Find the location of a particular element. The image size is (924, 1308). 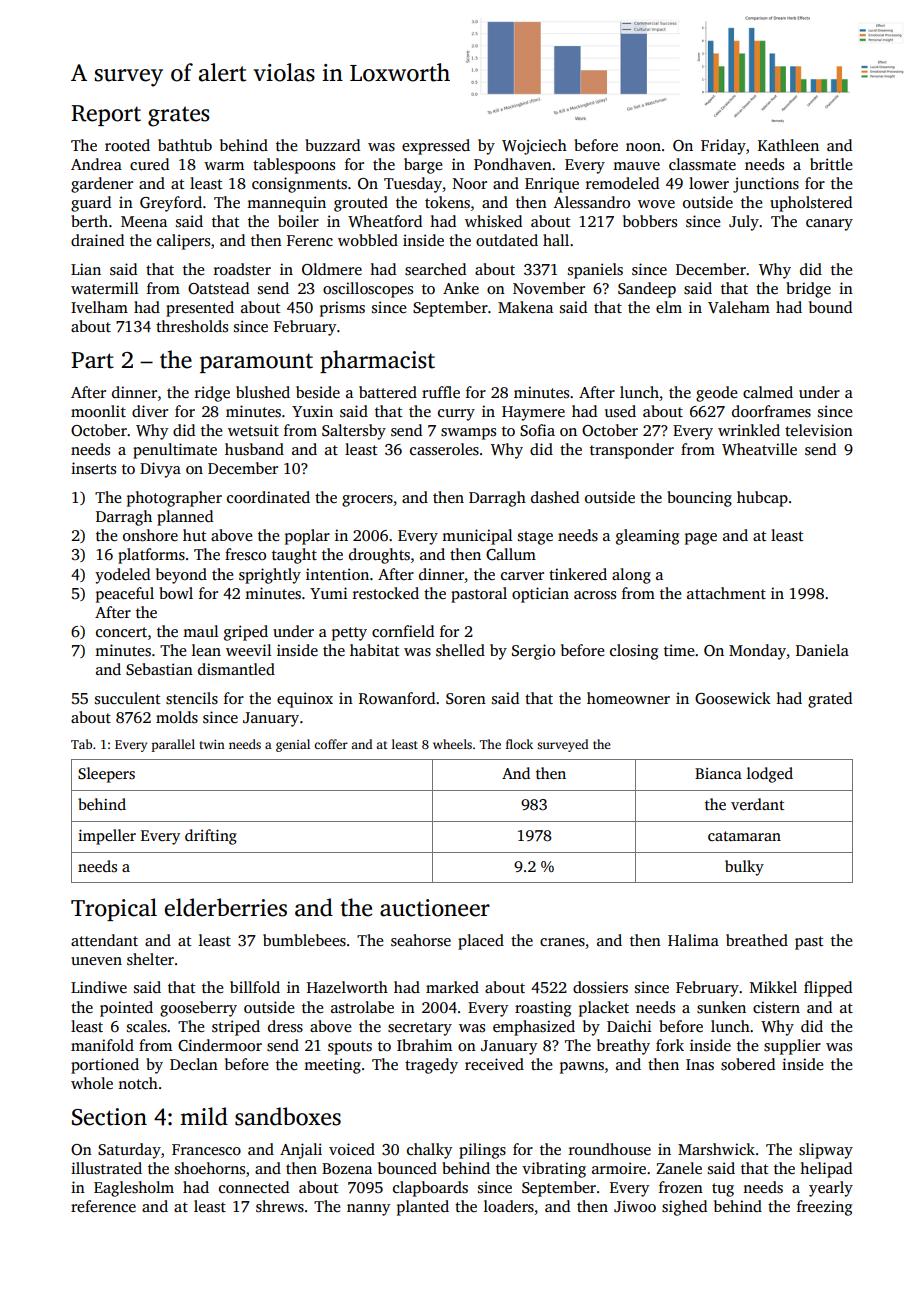

concert is located at coordinates (121, 632).
